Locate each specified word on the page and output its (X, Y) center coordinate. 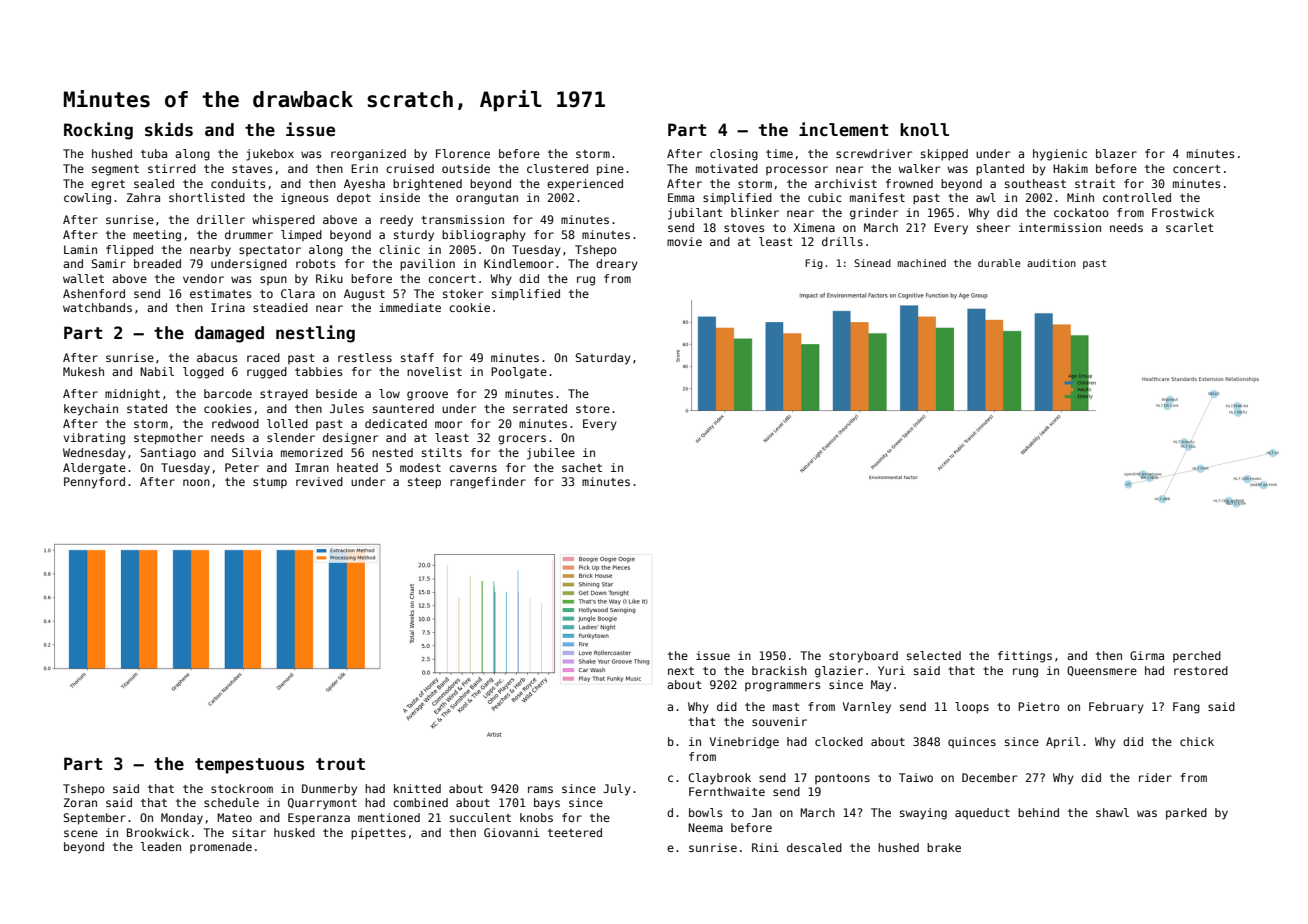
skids (169, 129)
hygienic (1060, 155)
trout (340, 764)
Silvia (252, 452)
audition (1051, 263)
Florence (463, 153)
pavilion (427, 265)
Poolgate (519, 373)
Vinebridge (744, 743)
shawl (1112, 812)
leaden (161, 846)
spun (273, 280)
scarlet (1190, 227)
